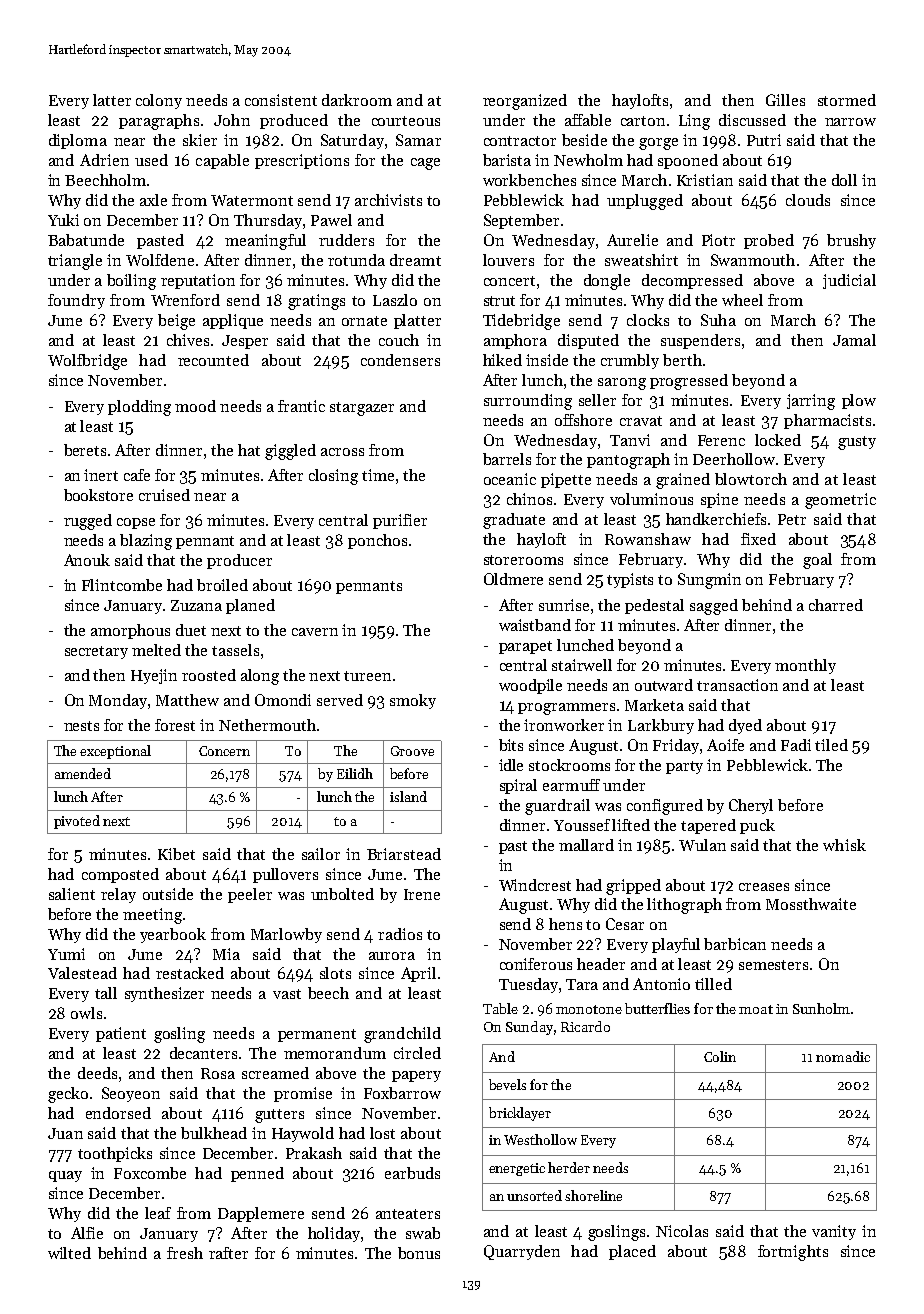  Describe the element at coordinates (752, 120) in the screenshot. I see `discussed` at that location.
